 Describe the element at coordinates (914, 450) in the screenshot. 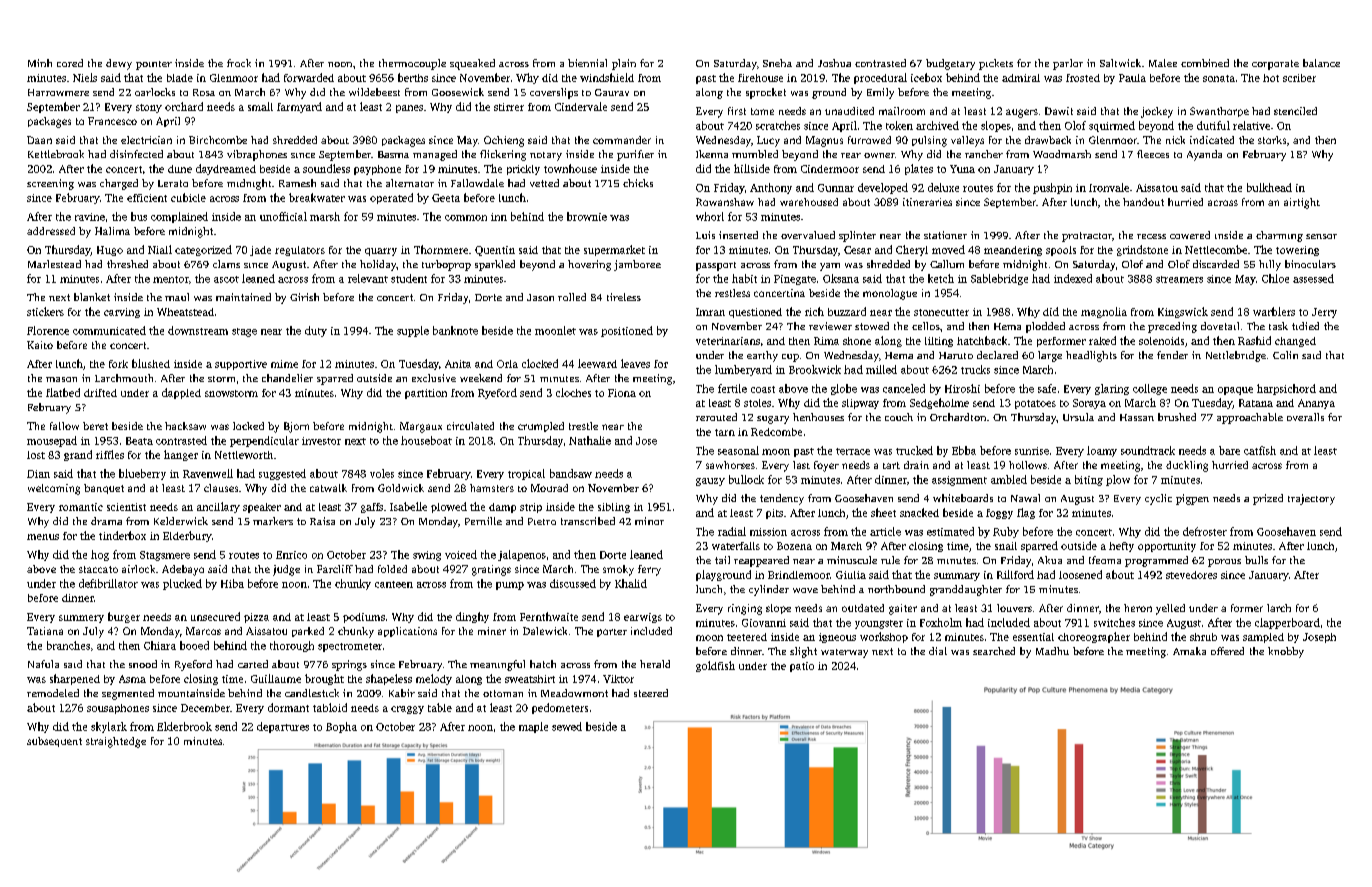

I see `trucked` at that location.
